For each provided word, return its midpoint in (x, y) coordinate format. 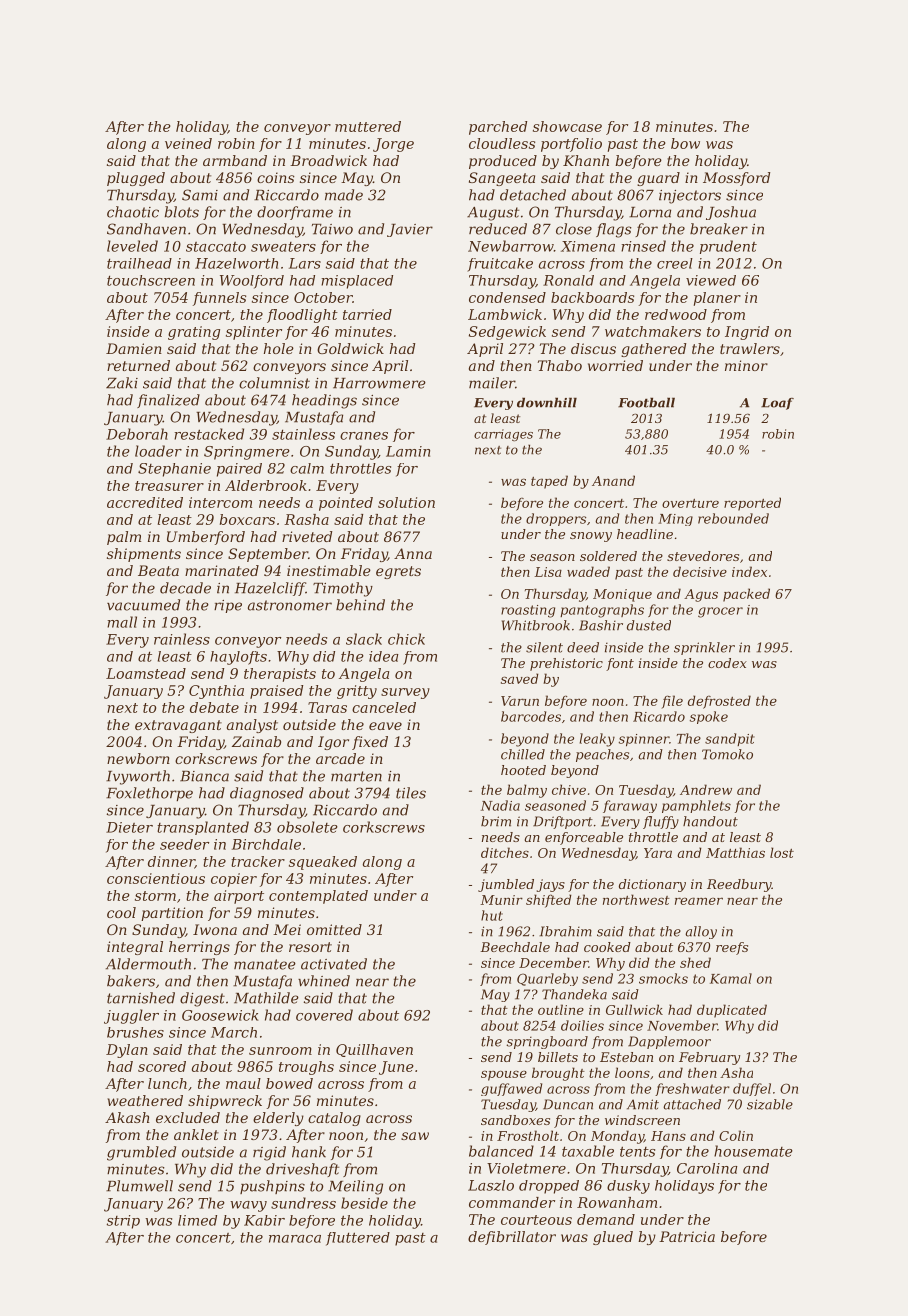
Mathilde (266, 998)
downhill (547, 402)
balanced (501, 1151)
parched (498, 128)
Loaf (777, 404)
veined (188, 143)
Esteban (626, 1057)
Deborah (137, 434)
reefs (732, 948)
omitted (334, 929)
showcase (567, 126)
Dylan (127, 1051)
